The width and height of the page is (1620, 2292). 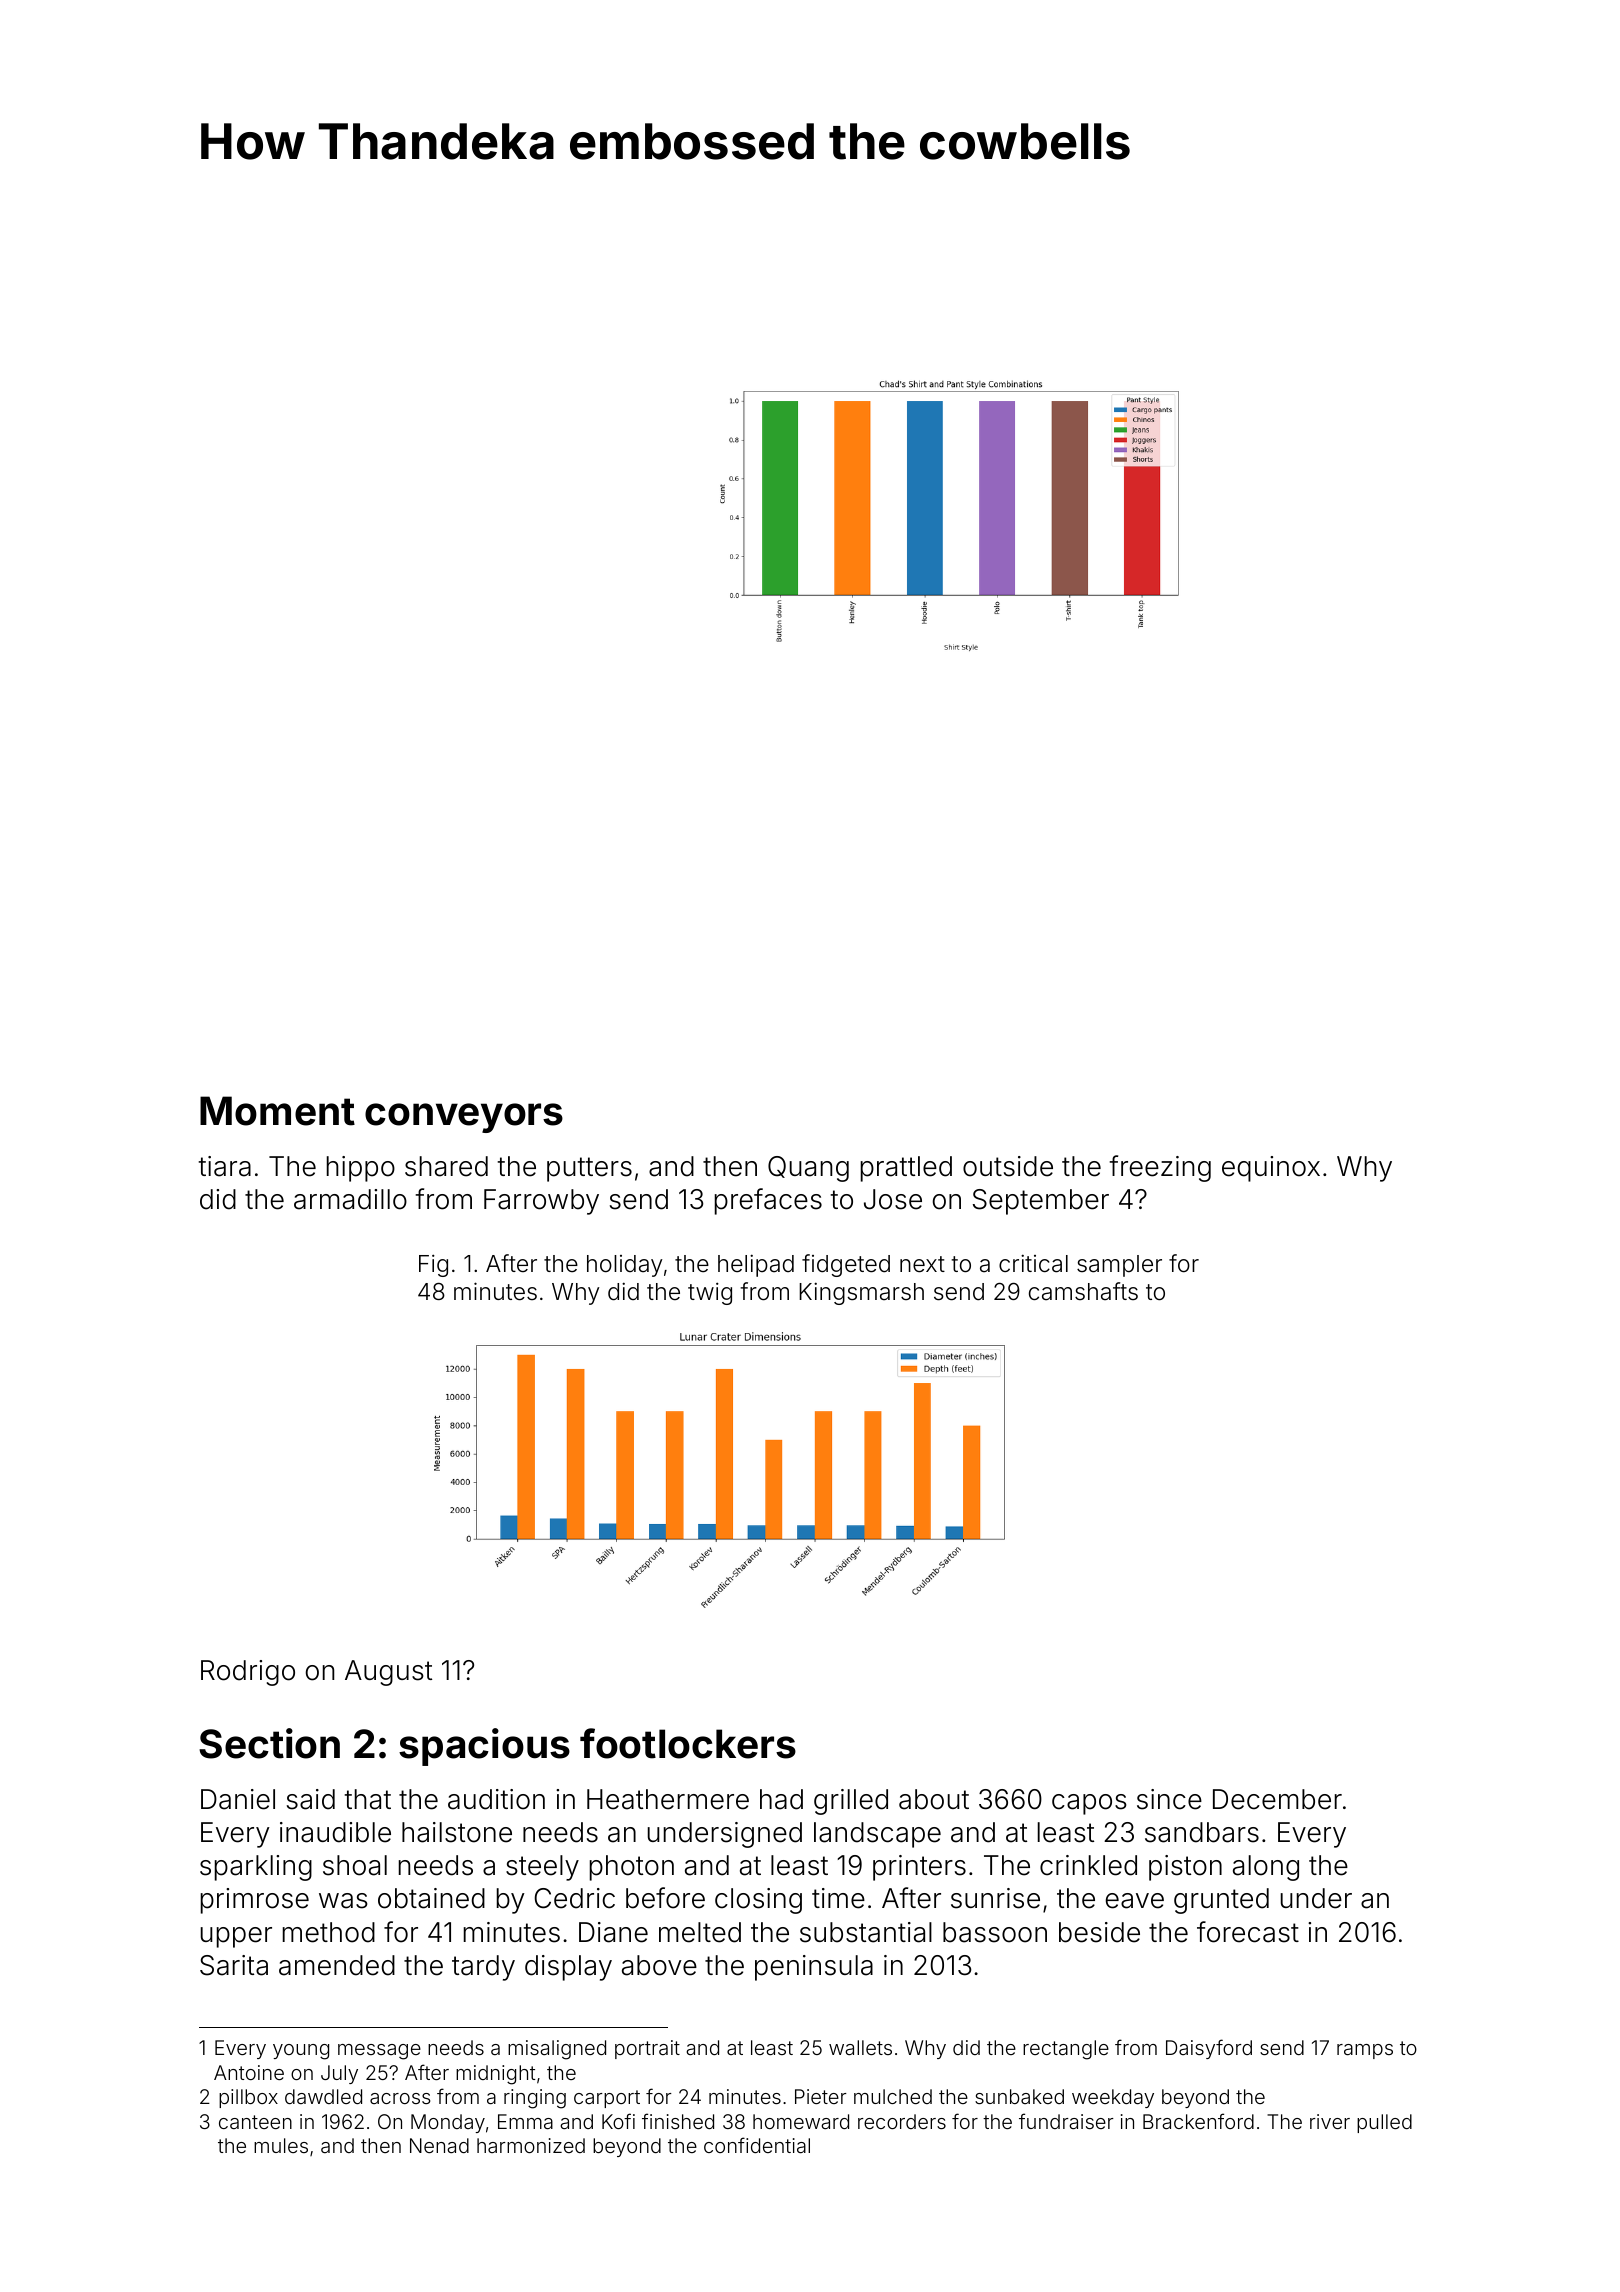 What do you see at coordinates (757, 2145) in the page?
I see `confidential` at bounding box center [757, 2145].
